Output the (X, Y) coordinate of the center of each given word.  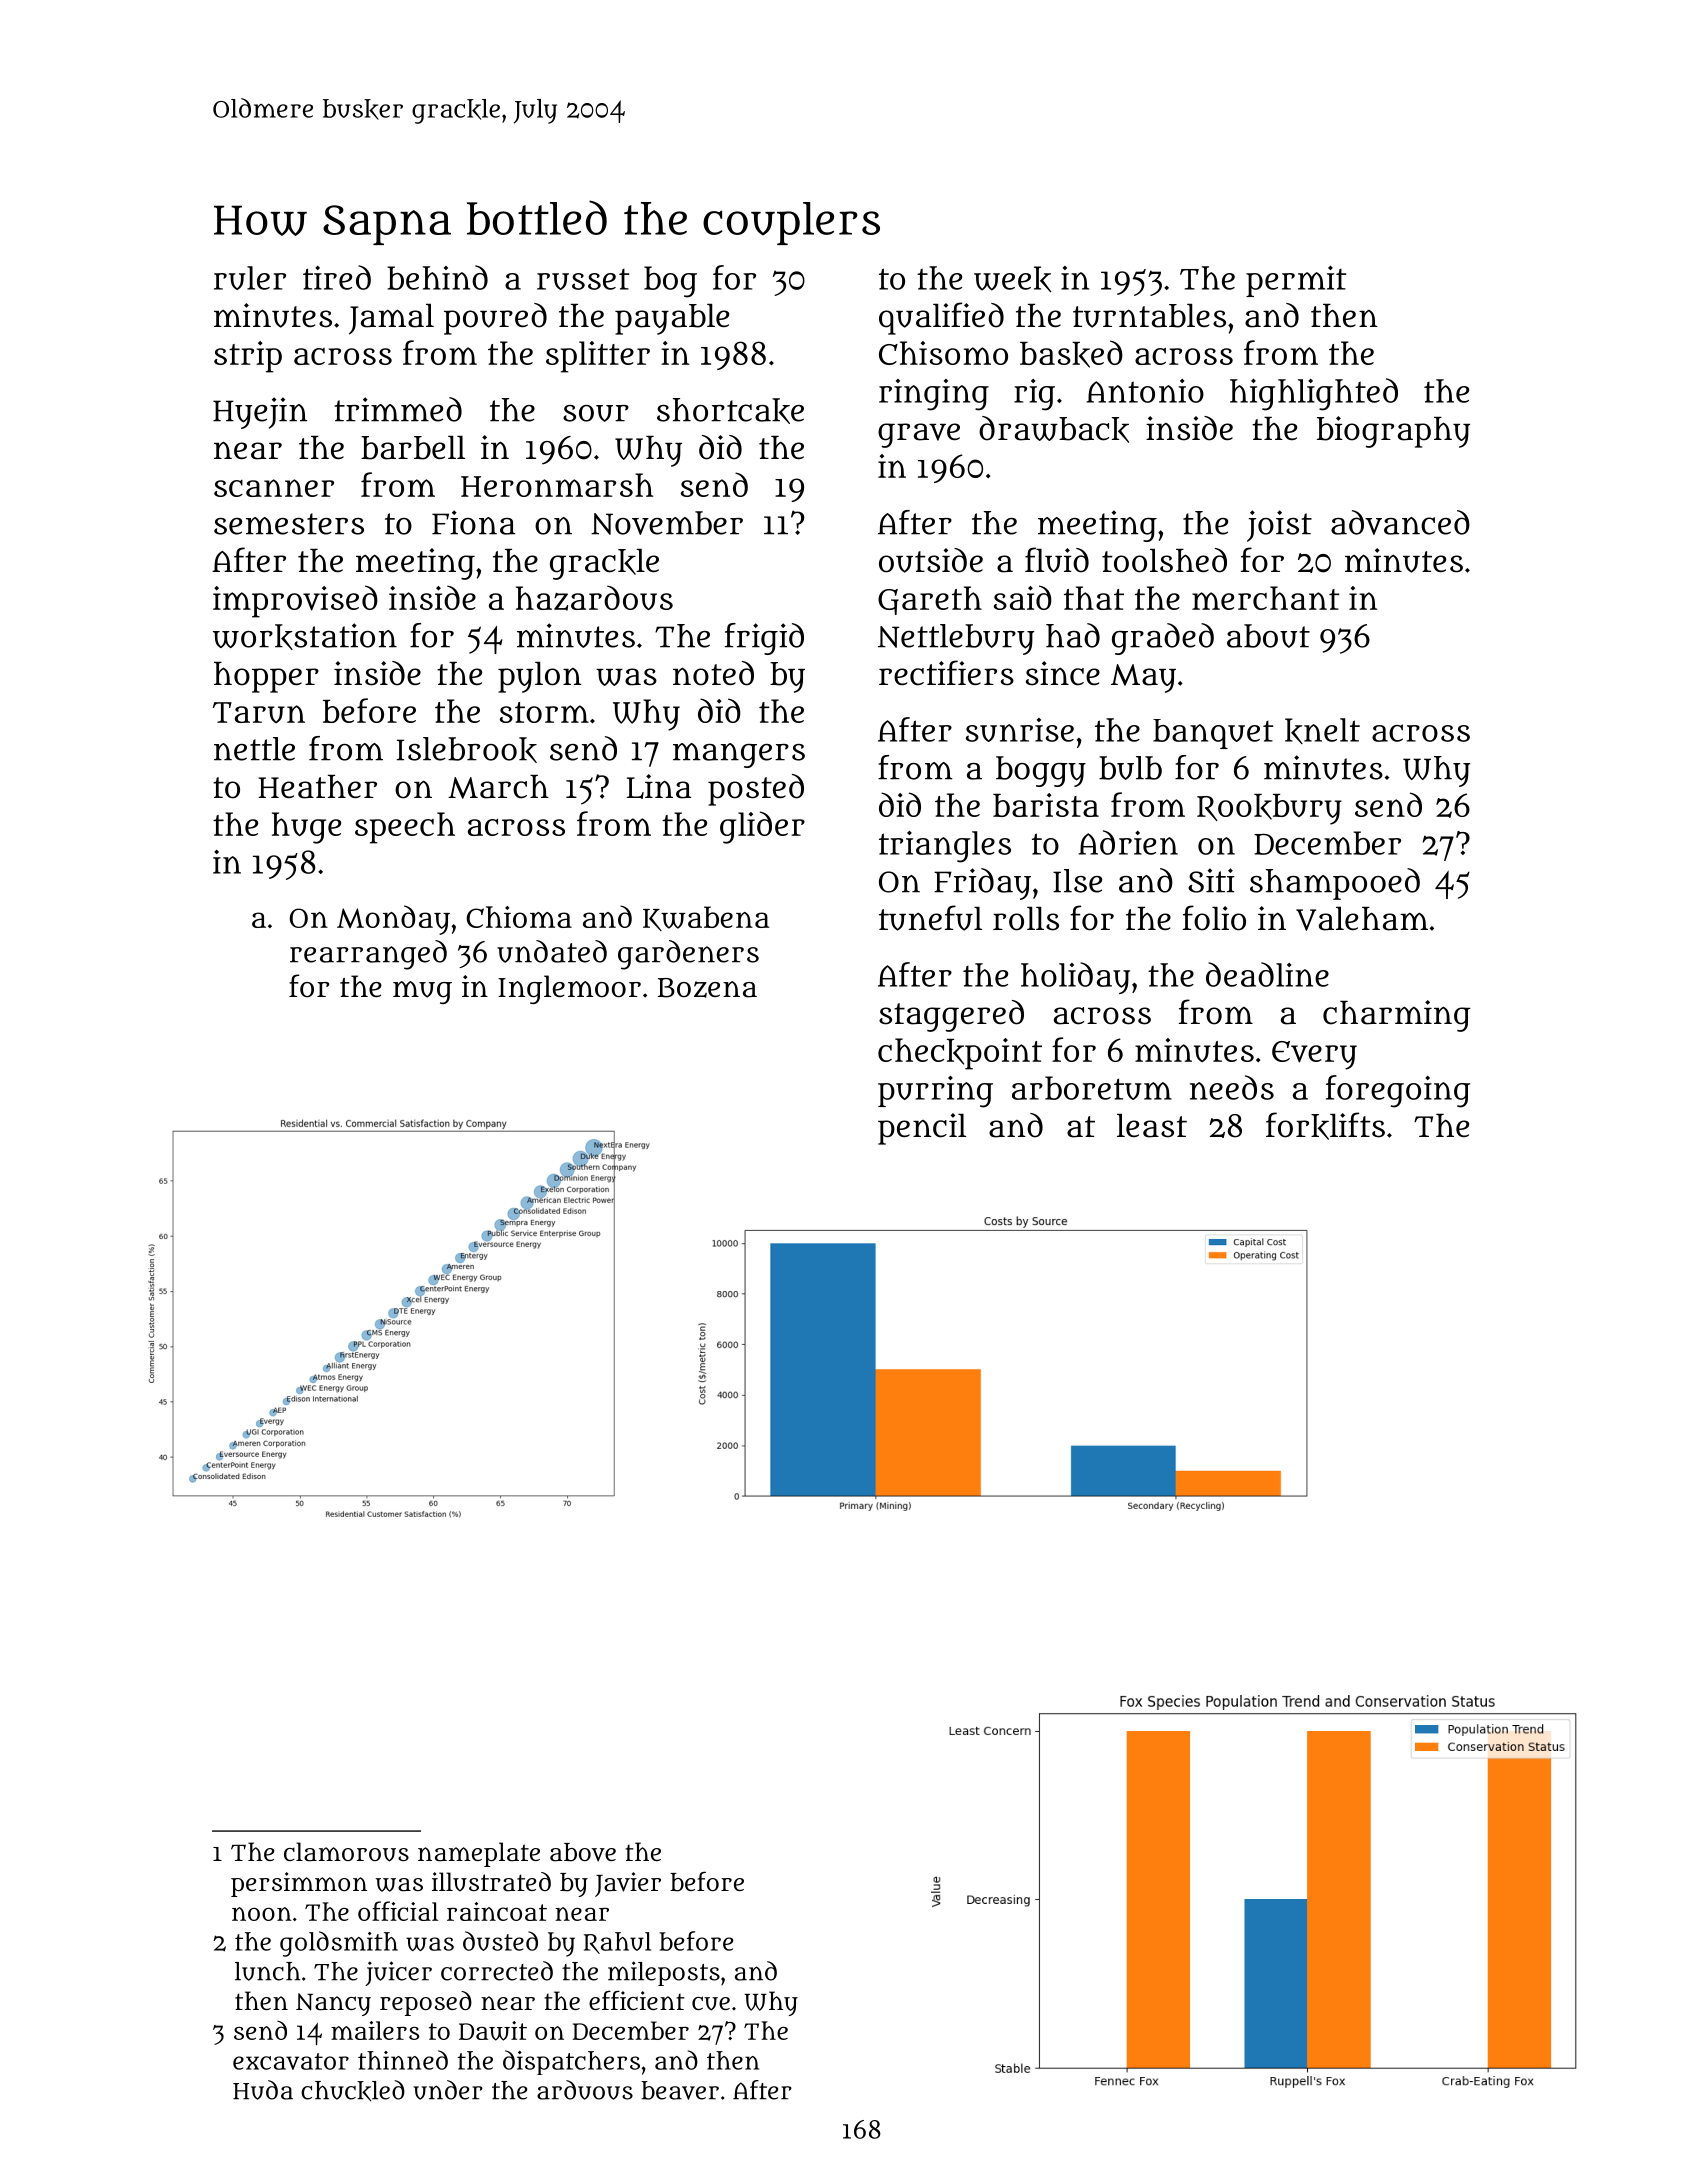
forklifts (1325, 1126)
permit (1296, 281)
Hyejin (260, 413)
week (1012, 279)
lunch (267, 1971)
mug (422, 992)
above (583, 1852)
